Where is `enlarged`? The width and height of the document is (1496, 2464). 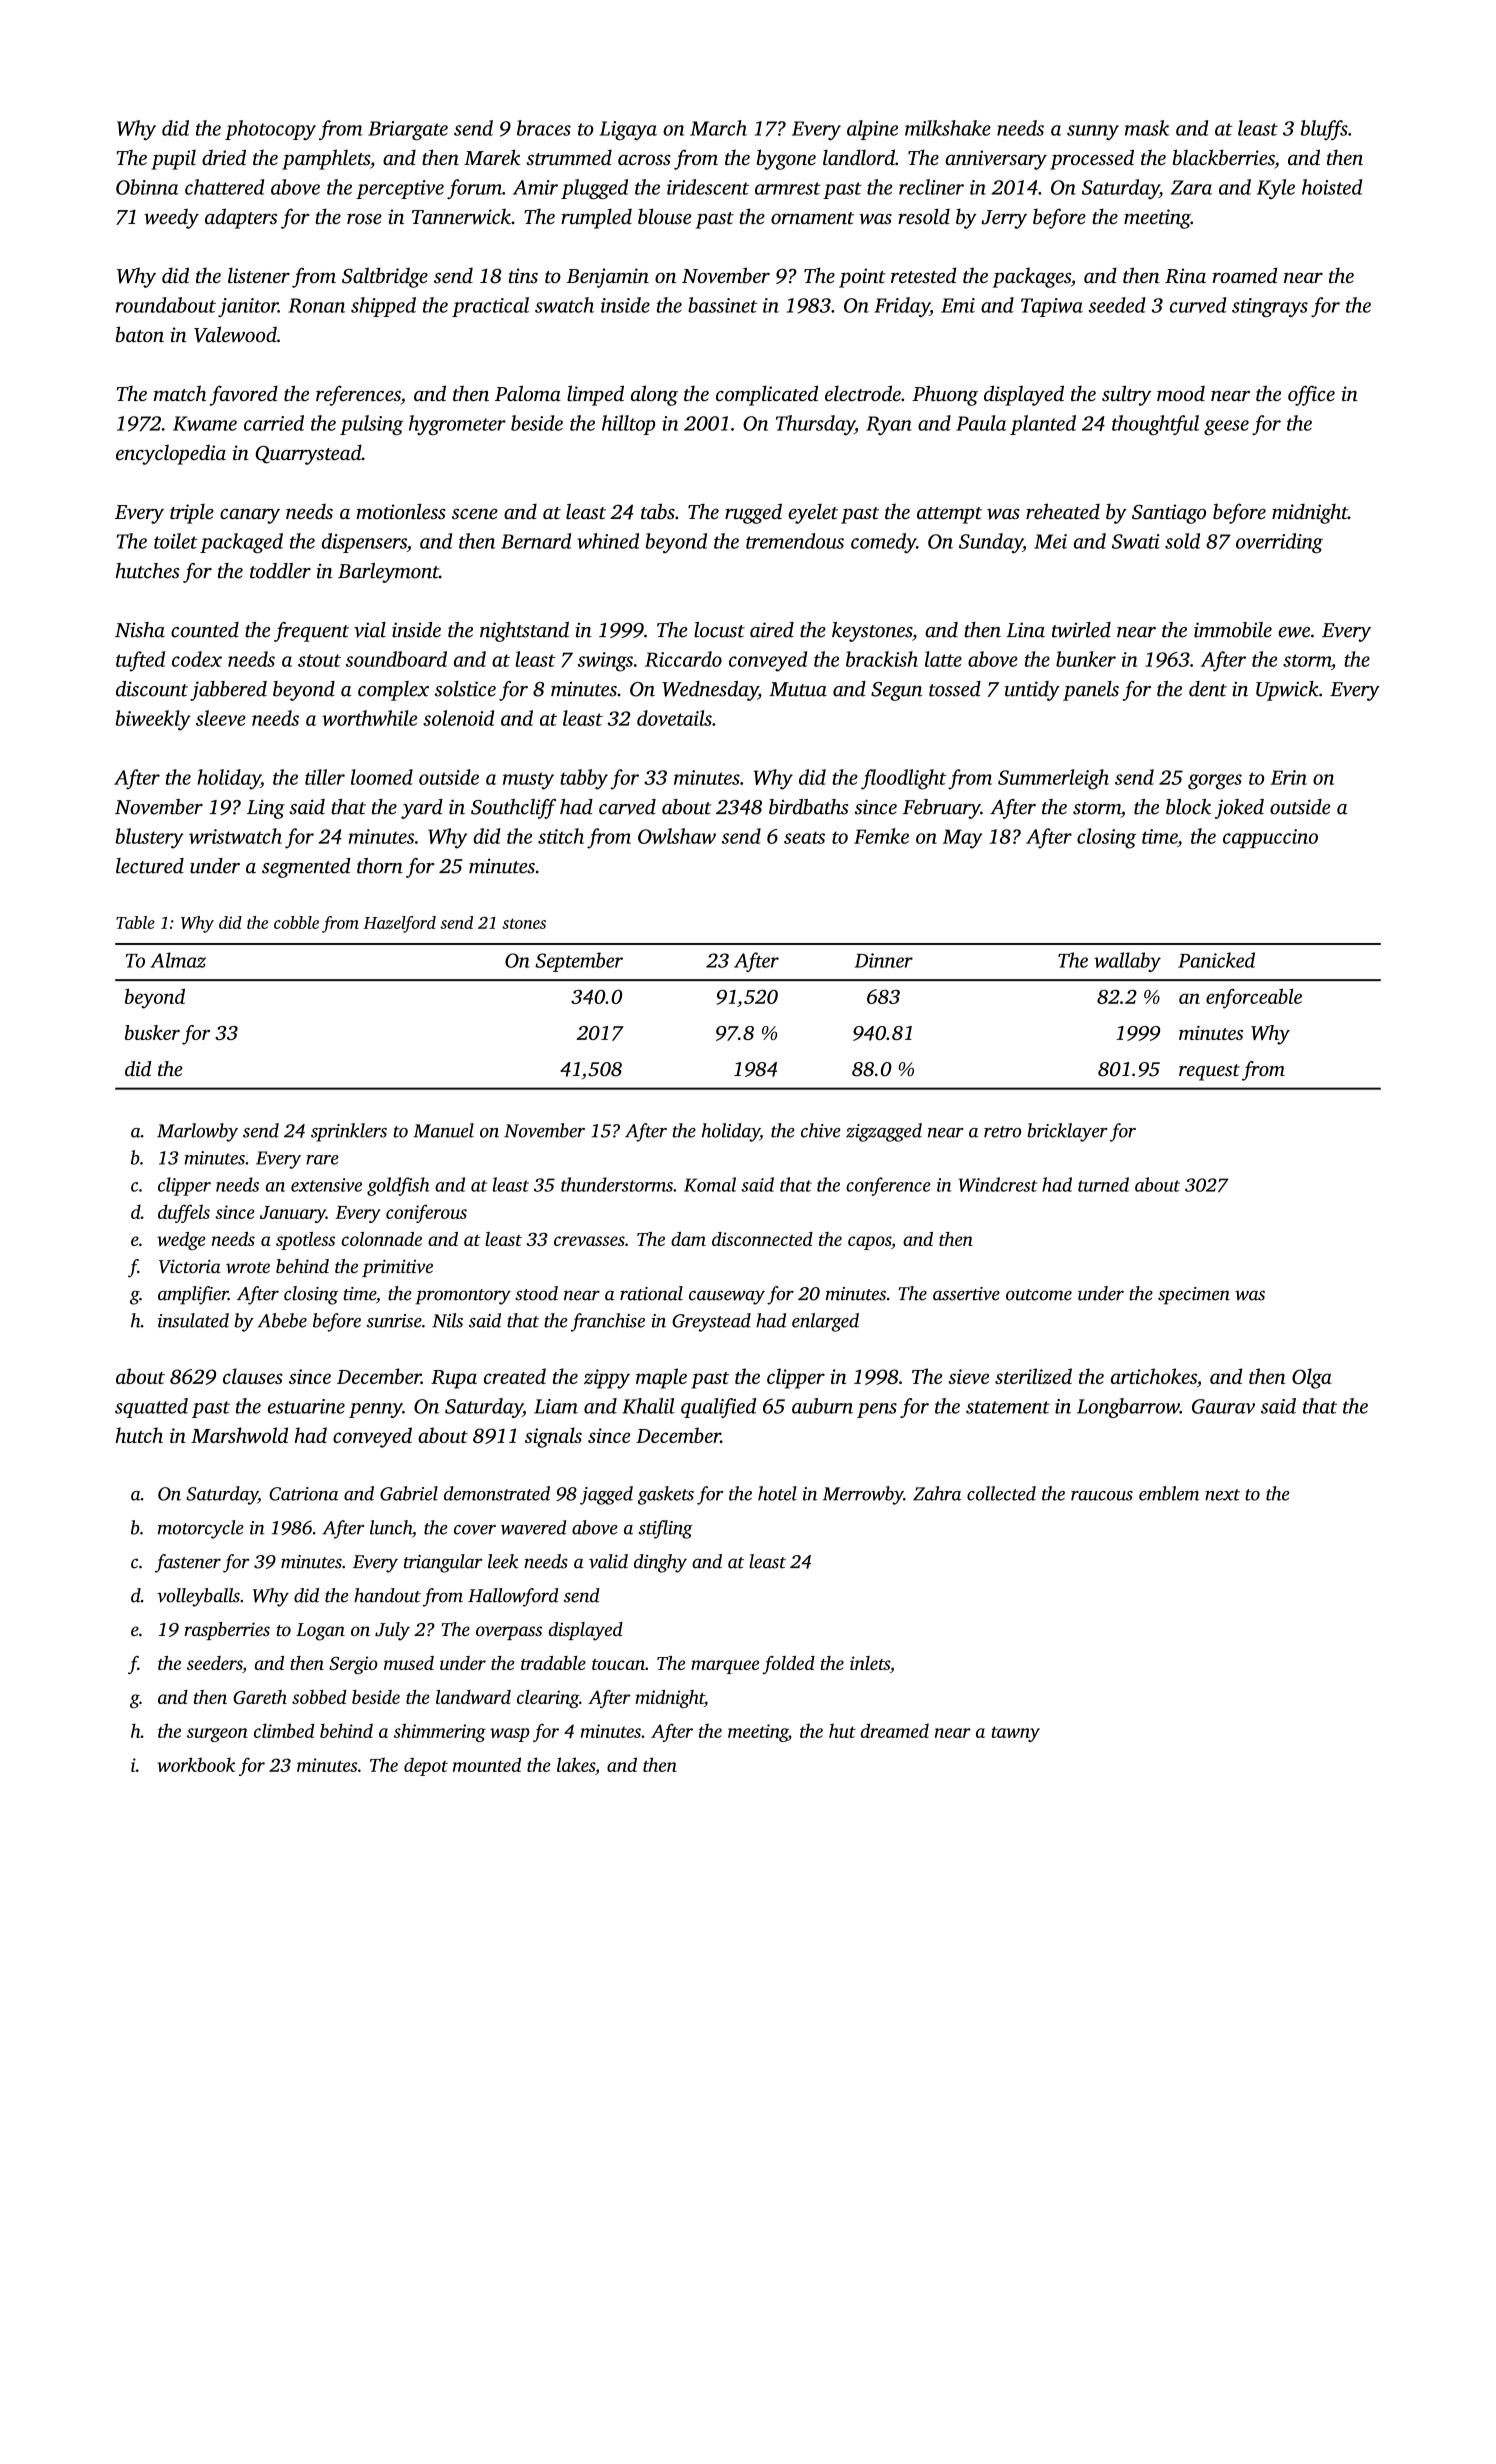 enlarged is located at coordinates (825, 1322).
